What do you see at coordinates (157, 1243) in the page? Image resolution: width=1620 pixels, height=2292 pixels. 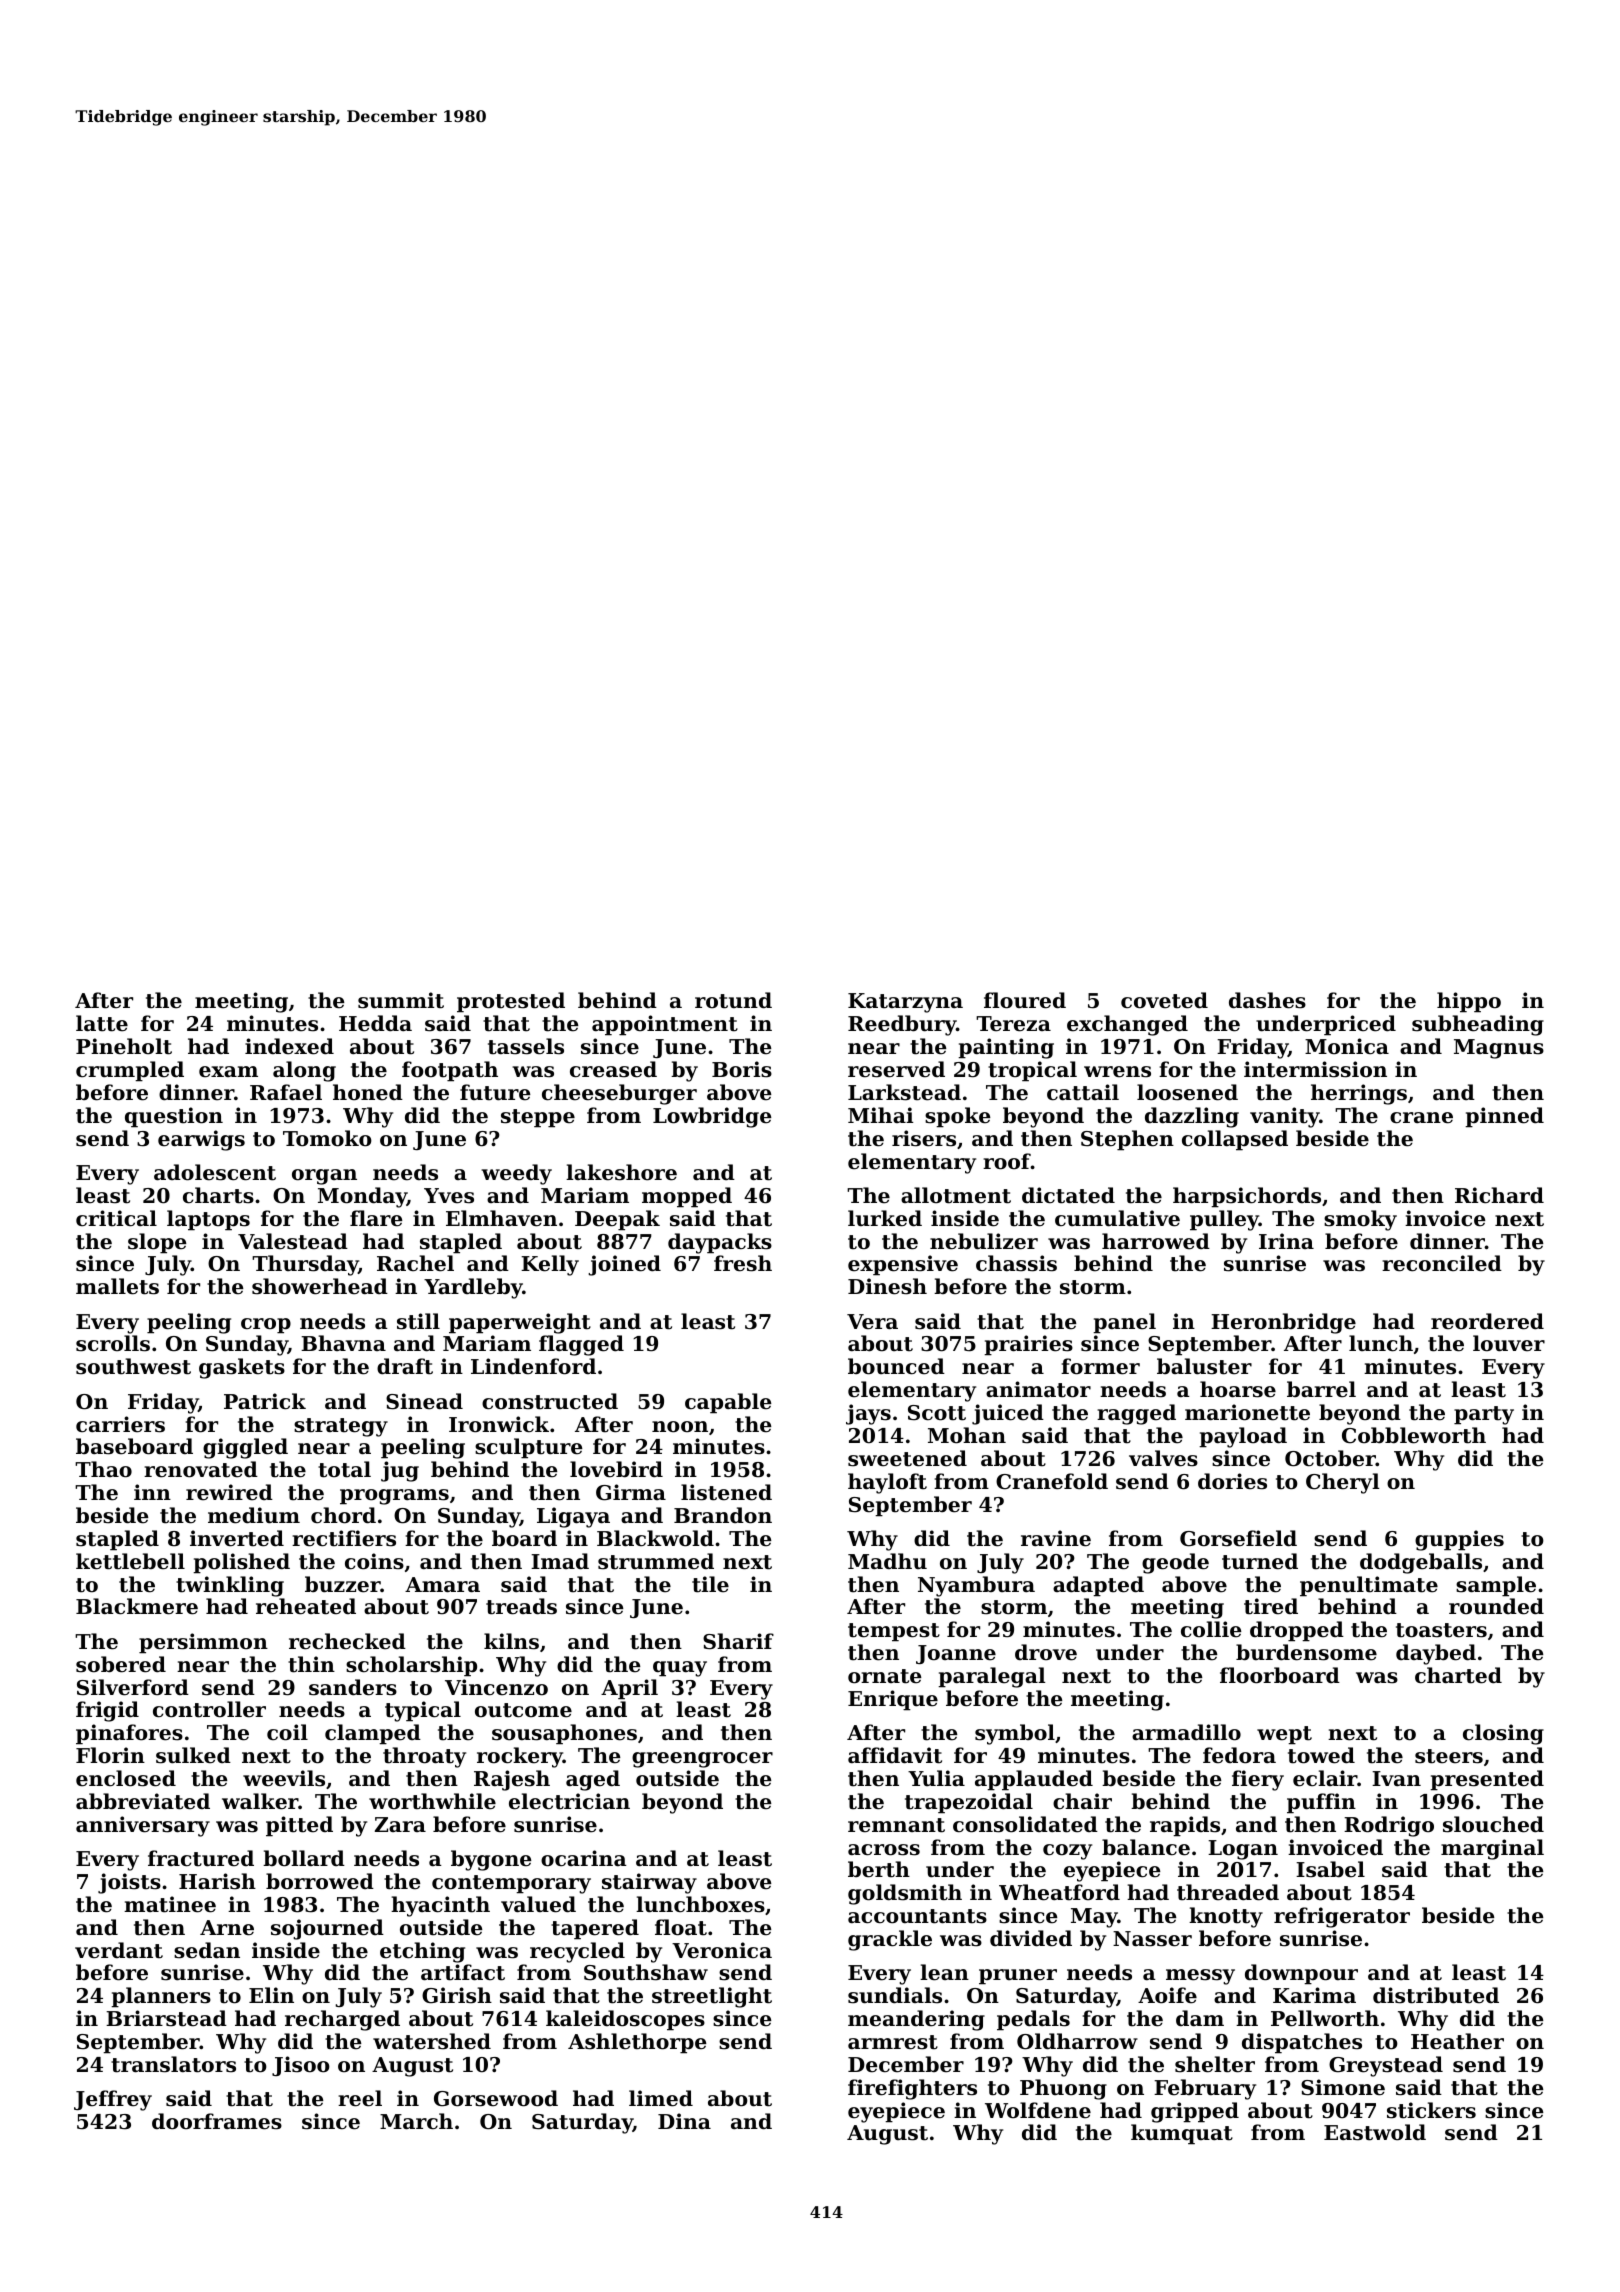 I see `slope` at bounding box center [157, 1243].
